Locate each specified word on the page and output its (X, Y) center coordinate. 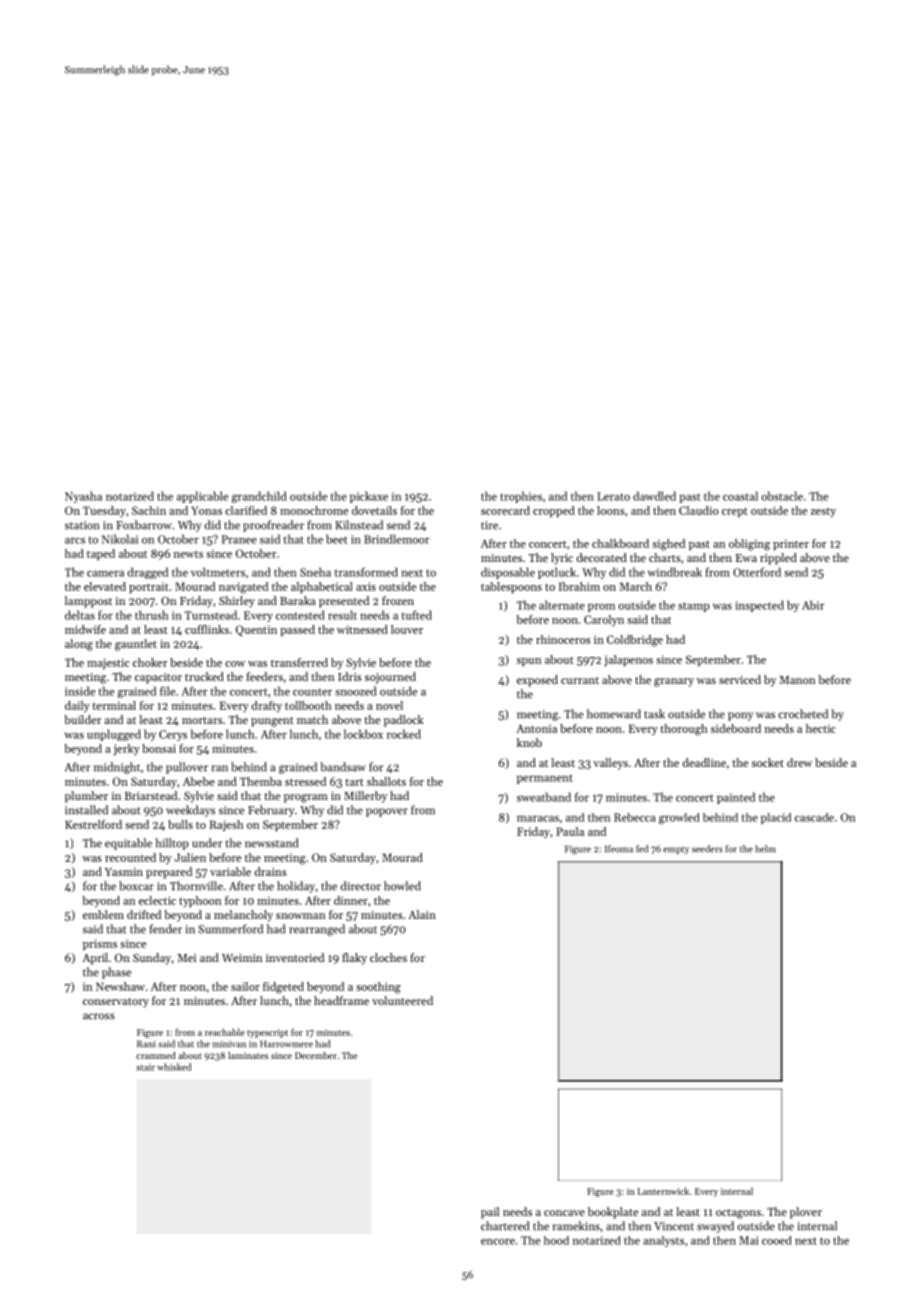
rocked (404, 734)
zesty (823, 513)
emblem (103, 914)
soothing (378, 988)
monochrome (314, 510)
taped (101, 554)
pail (490, 1213)
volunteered (402, 1000)
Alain (422, 914)
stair (145, 1067)
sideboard (736, 728)
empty (676, 850)
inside (80, 691)
